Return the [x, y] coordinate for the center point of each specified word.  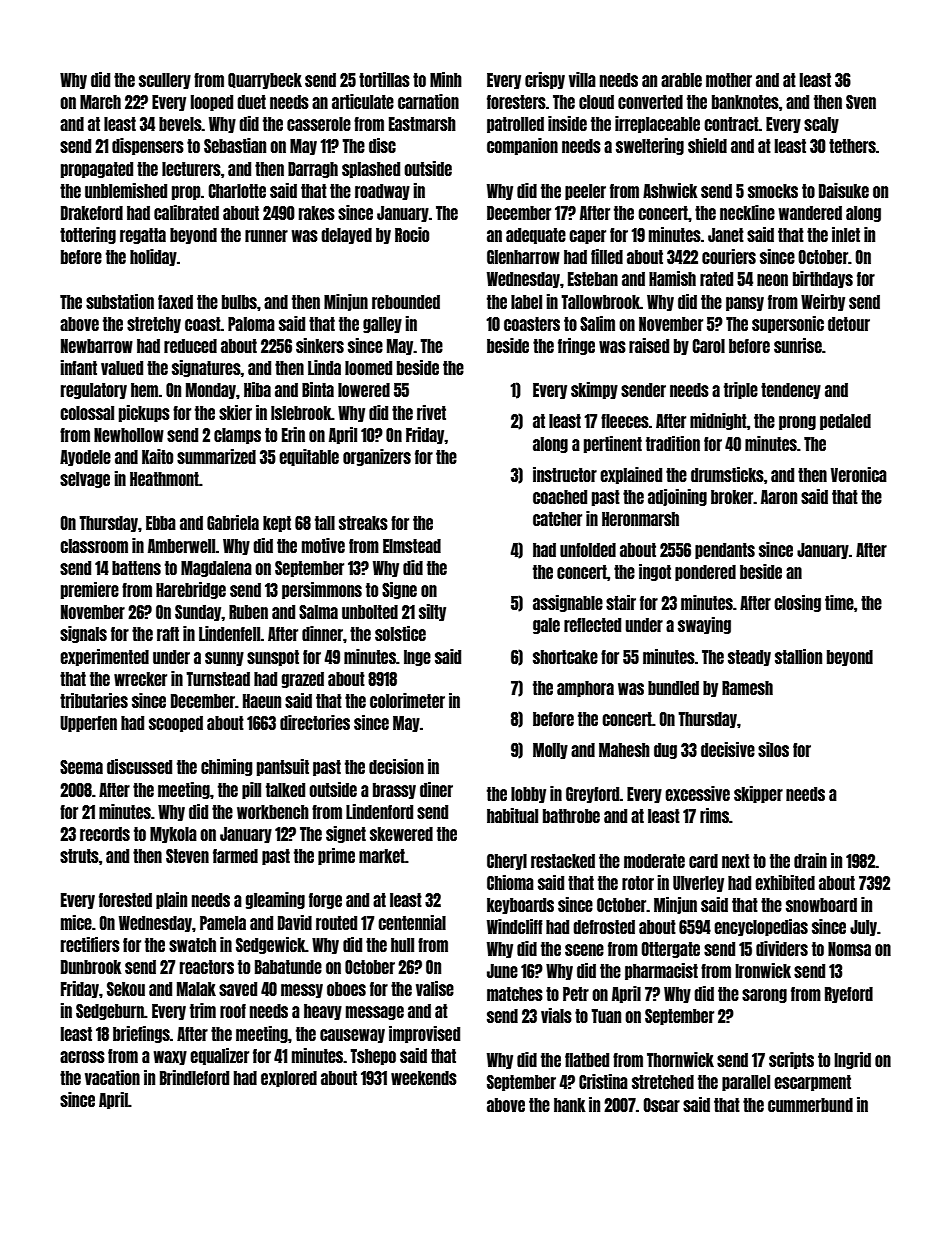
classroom [94, 546]
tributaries [94, 700]
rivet [431, 412]
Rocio [412, 234]
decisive [728, 749]
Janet [726, 235]
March [100, 102]
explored [289, 1079]
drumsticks [727, 474]
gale [546, 626]
